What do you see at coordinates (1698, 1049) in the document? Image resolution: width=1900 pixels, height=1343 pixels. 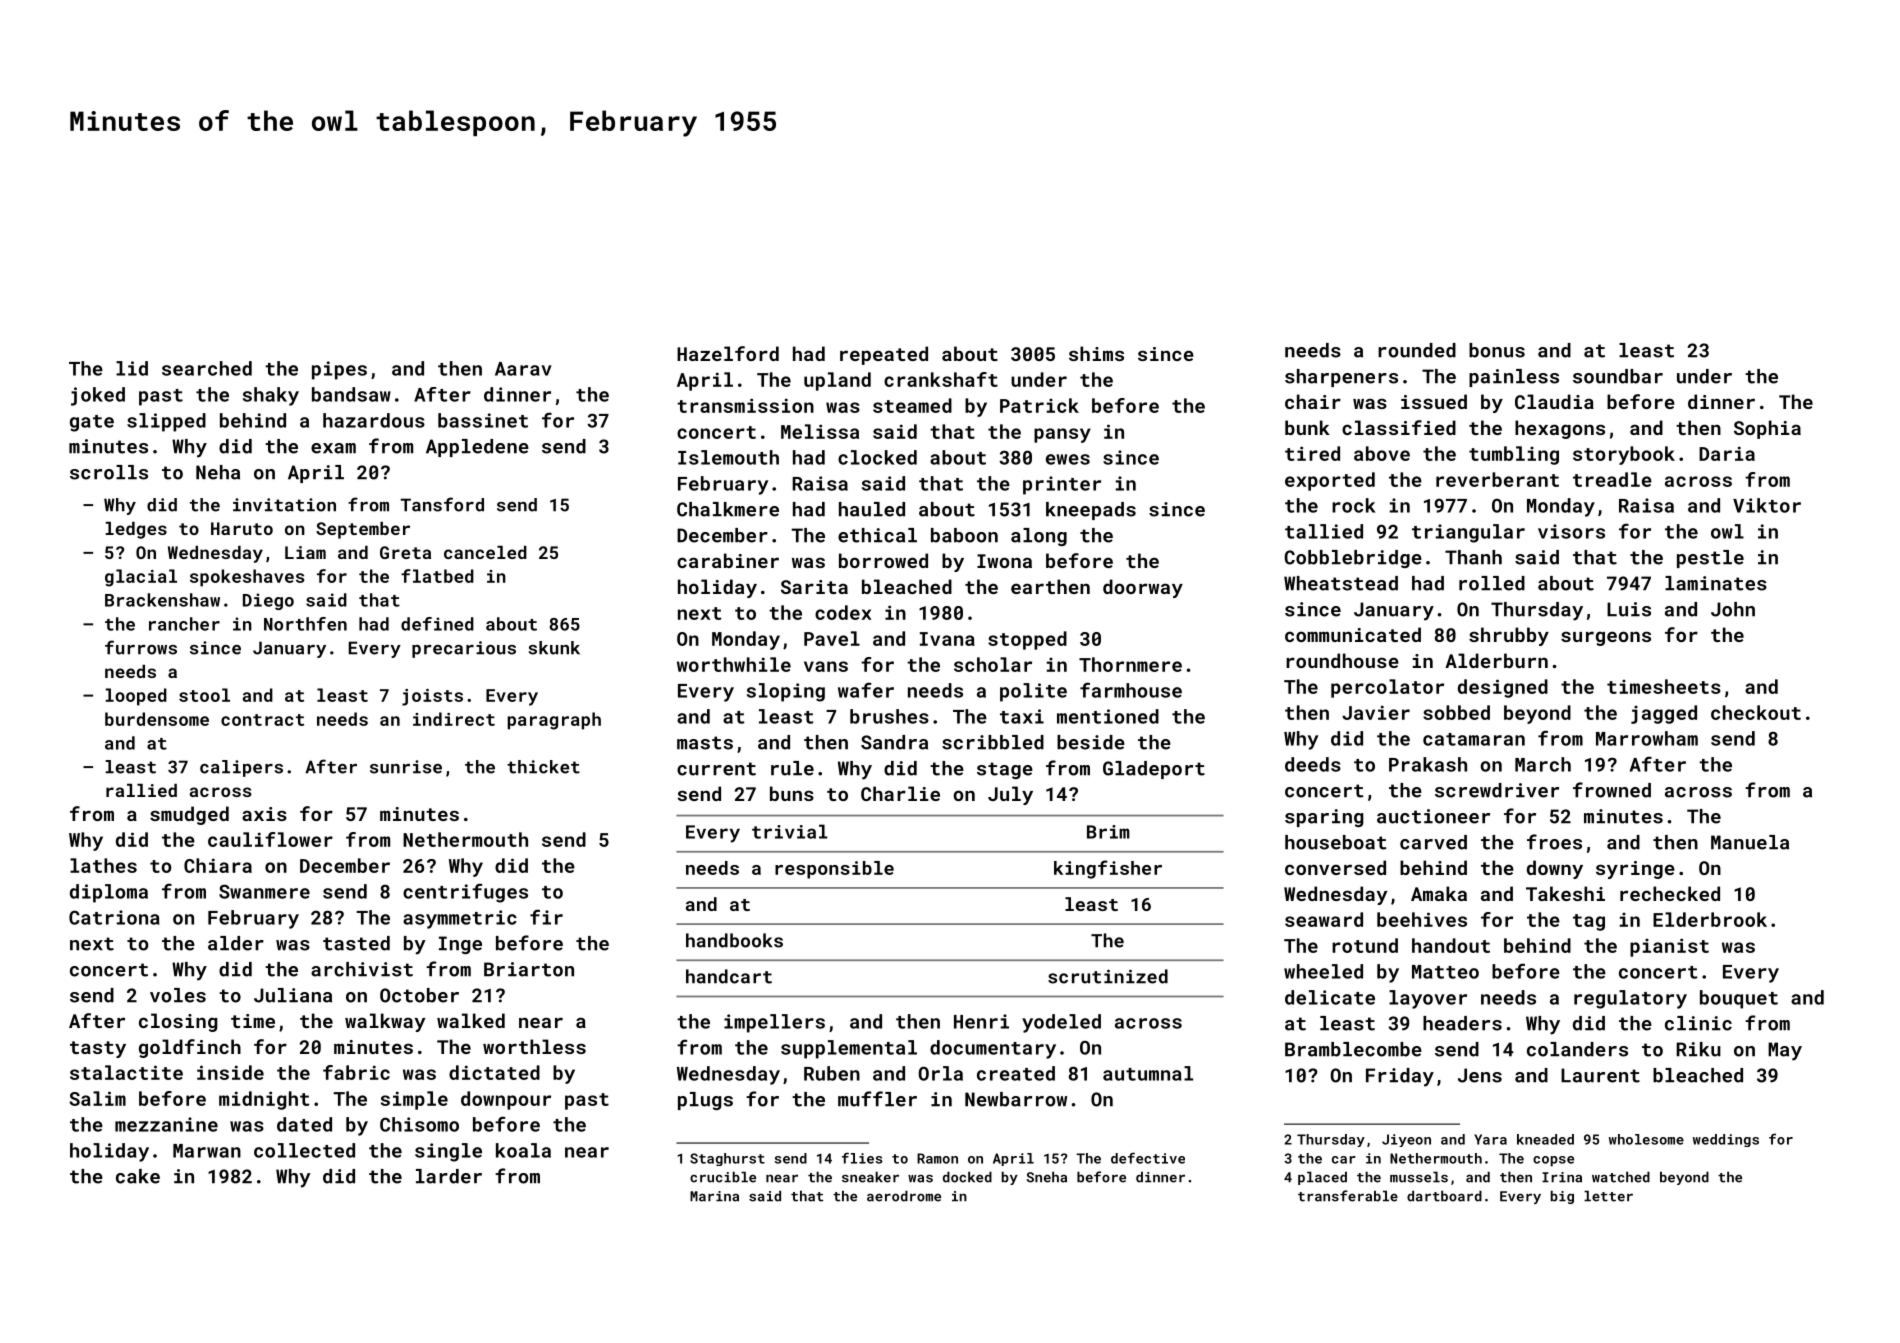 I see `Riku` at bounding box center [1698, 1049].
